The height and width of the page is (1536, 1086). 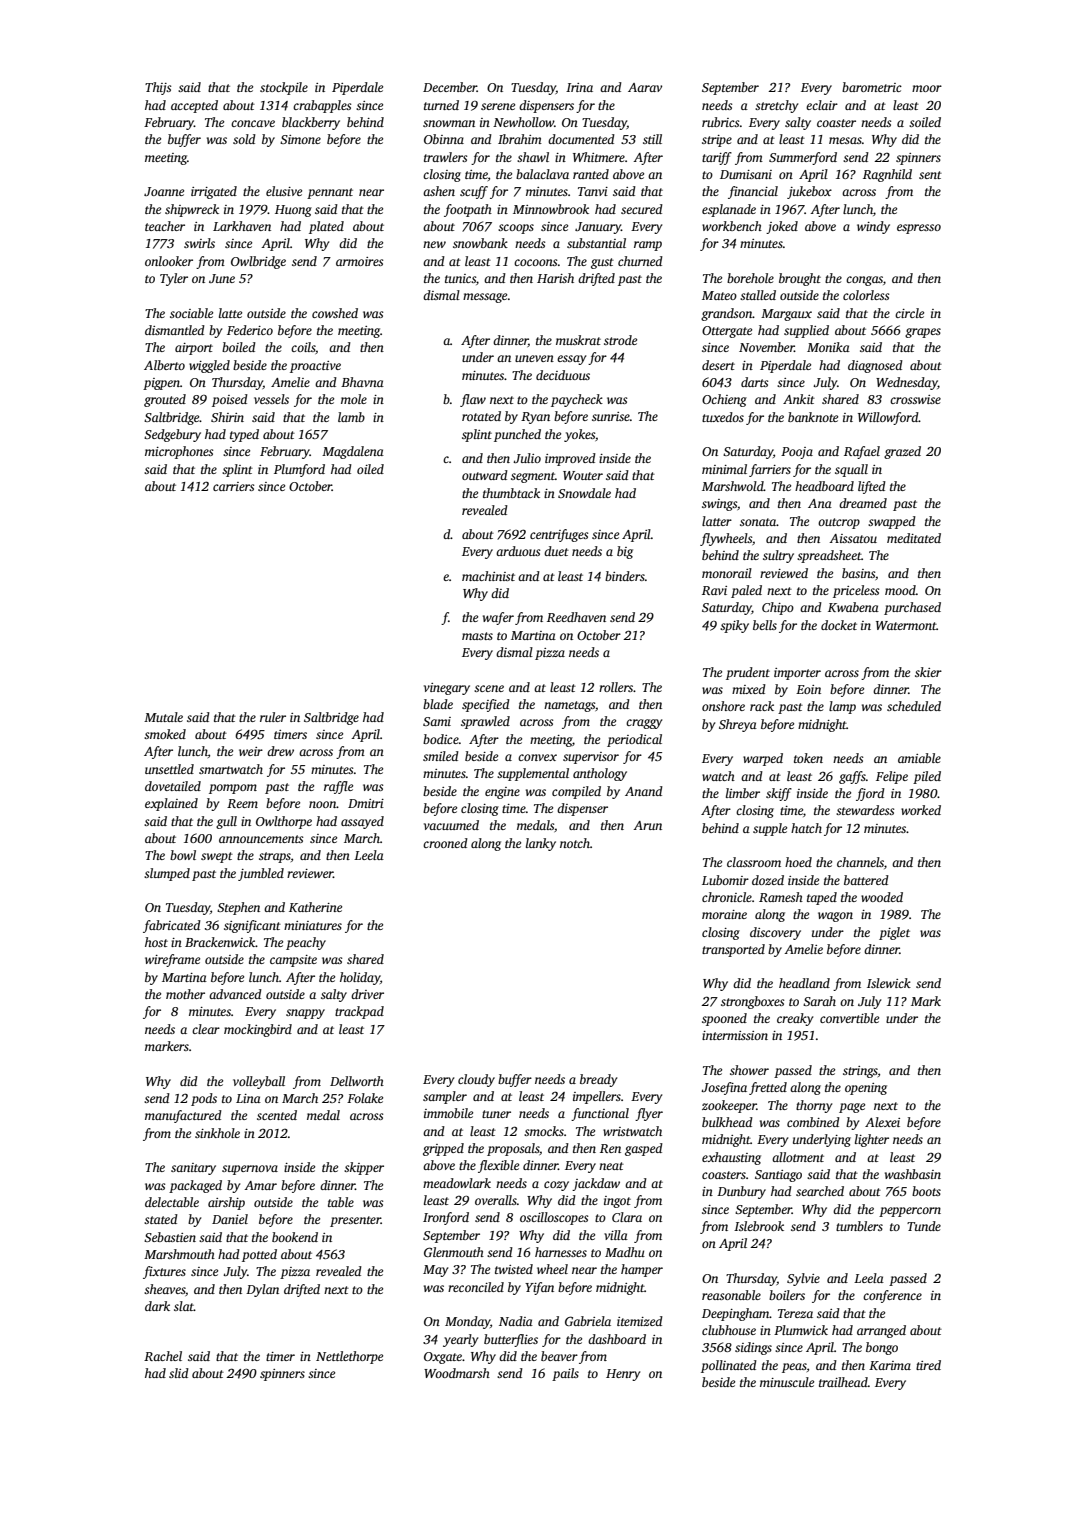 What do you see at coordinates (724, 469) in the page?
I see `minimal` at bounding box center [724, 469].
